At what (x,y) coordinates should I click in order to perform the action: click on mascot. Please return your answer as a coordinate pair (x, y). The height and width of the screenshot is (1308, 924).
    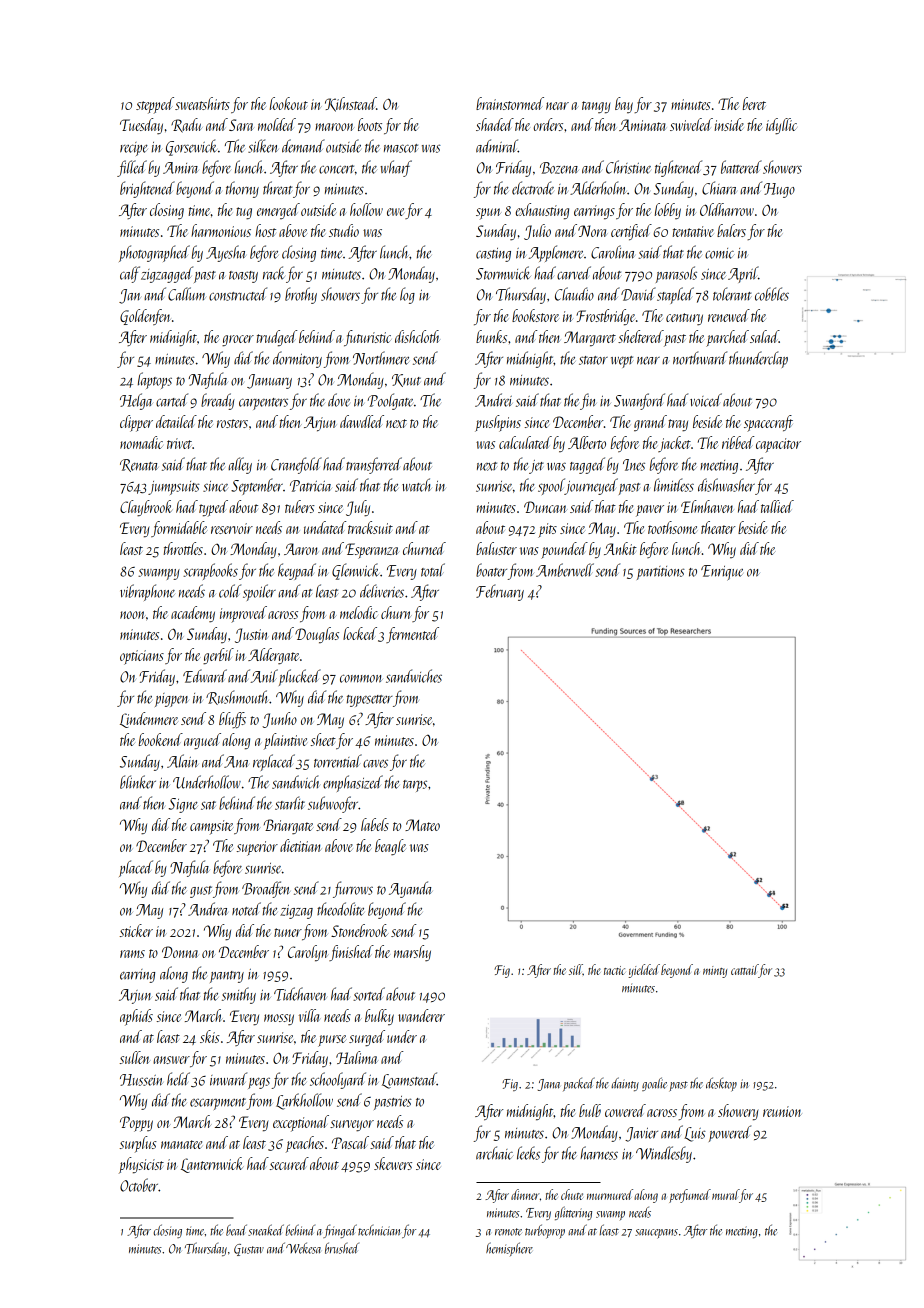
    Looking at the image, I should click on (401, 148).
